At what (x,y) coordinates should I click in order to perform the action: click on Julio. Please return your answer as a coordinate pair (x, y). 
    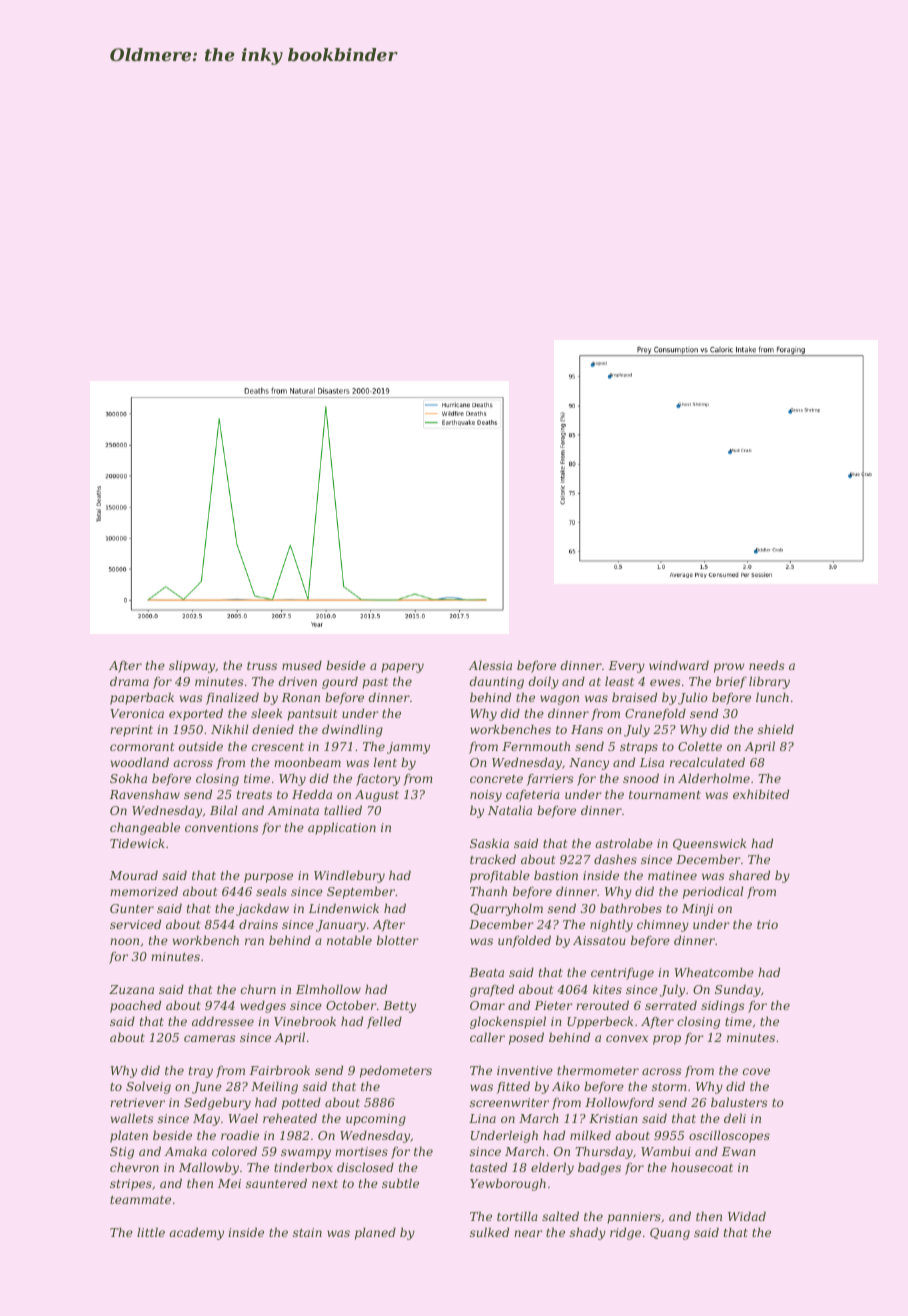
    Looking at the image, I should click on (692, 698).
